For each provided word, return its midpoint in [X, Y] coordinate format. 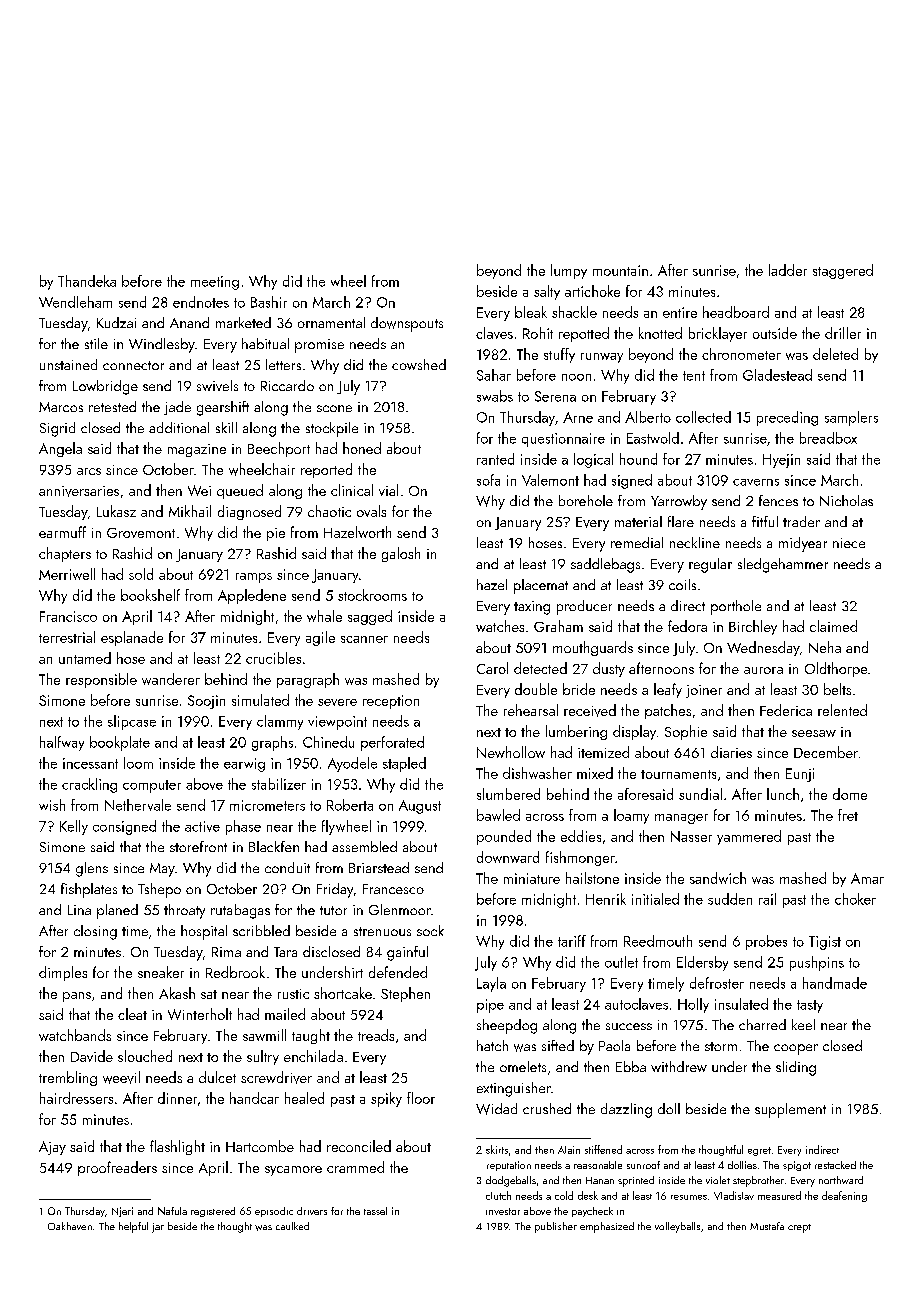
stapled [404, 764]
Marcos [61, 407]
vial [388, 490]
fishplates [89, 890]
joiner [704, 691]
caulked [292, 1226]
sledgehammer [783, 565]
